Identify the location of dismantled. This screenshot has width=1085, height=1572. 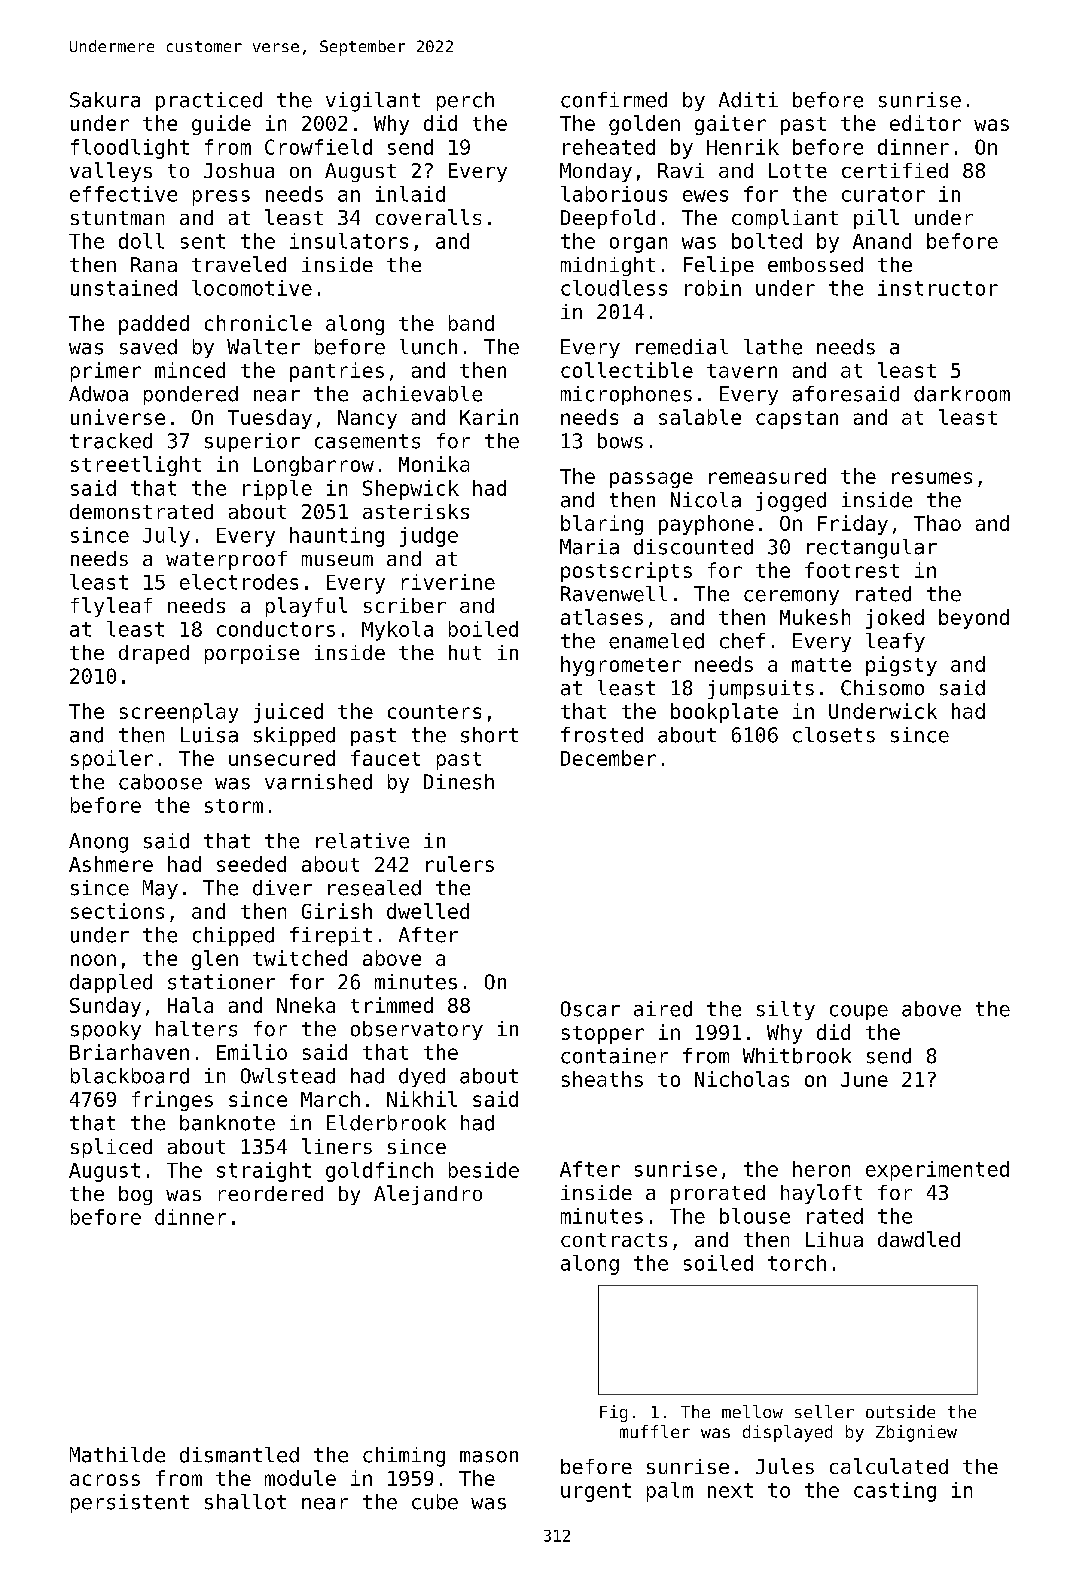
(239, 1455).
